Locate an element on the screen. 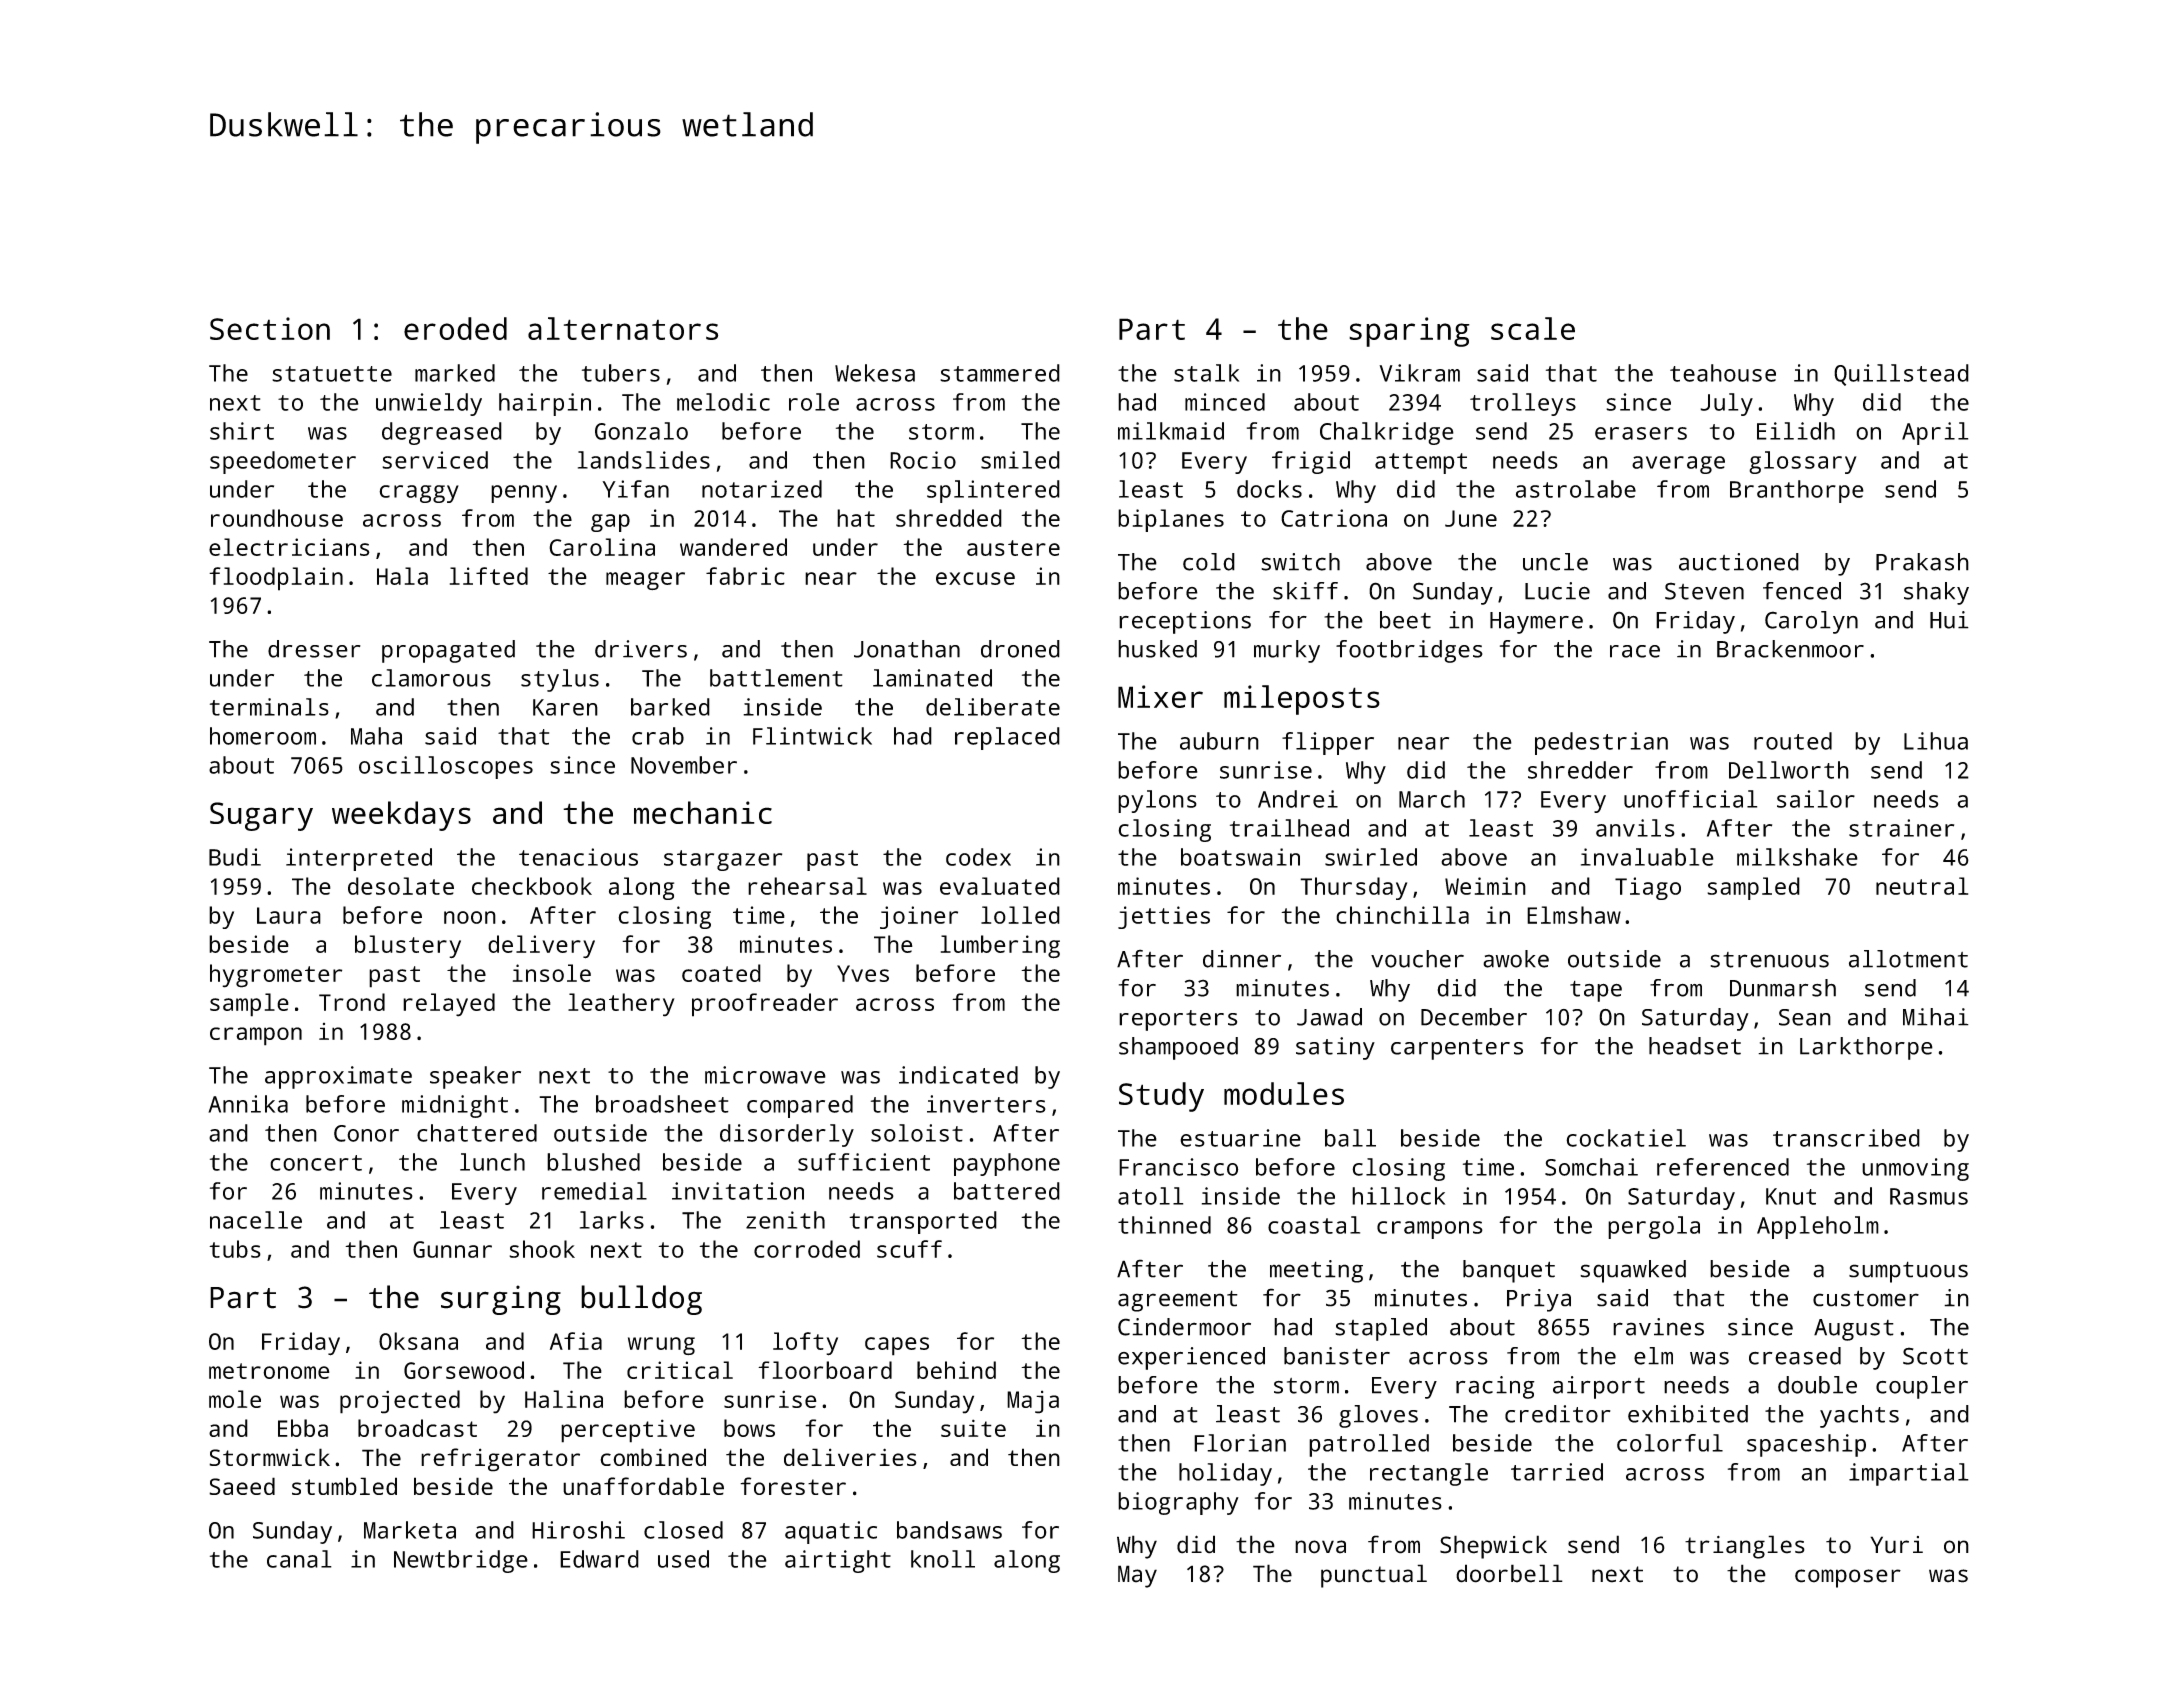 Image resolution: width=2178 pixels, height=1683 pixels. routed is located at coordinates (1793, 741).
